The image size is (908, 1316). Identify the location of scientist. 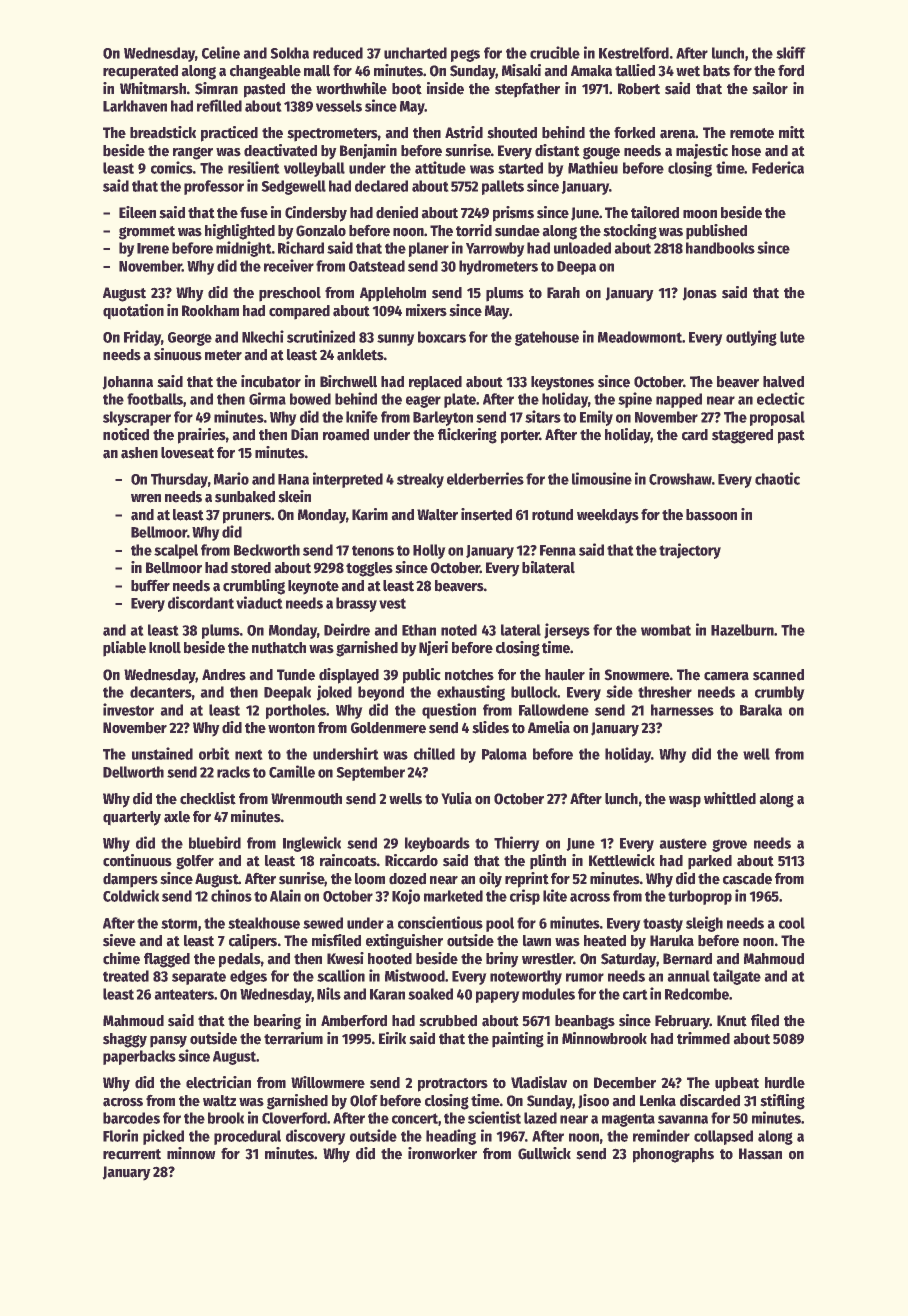
(494, 1117).
